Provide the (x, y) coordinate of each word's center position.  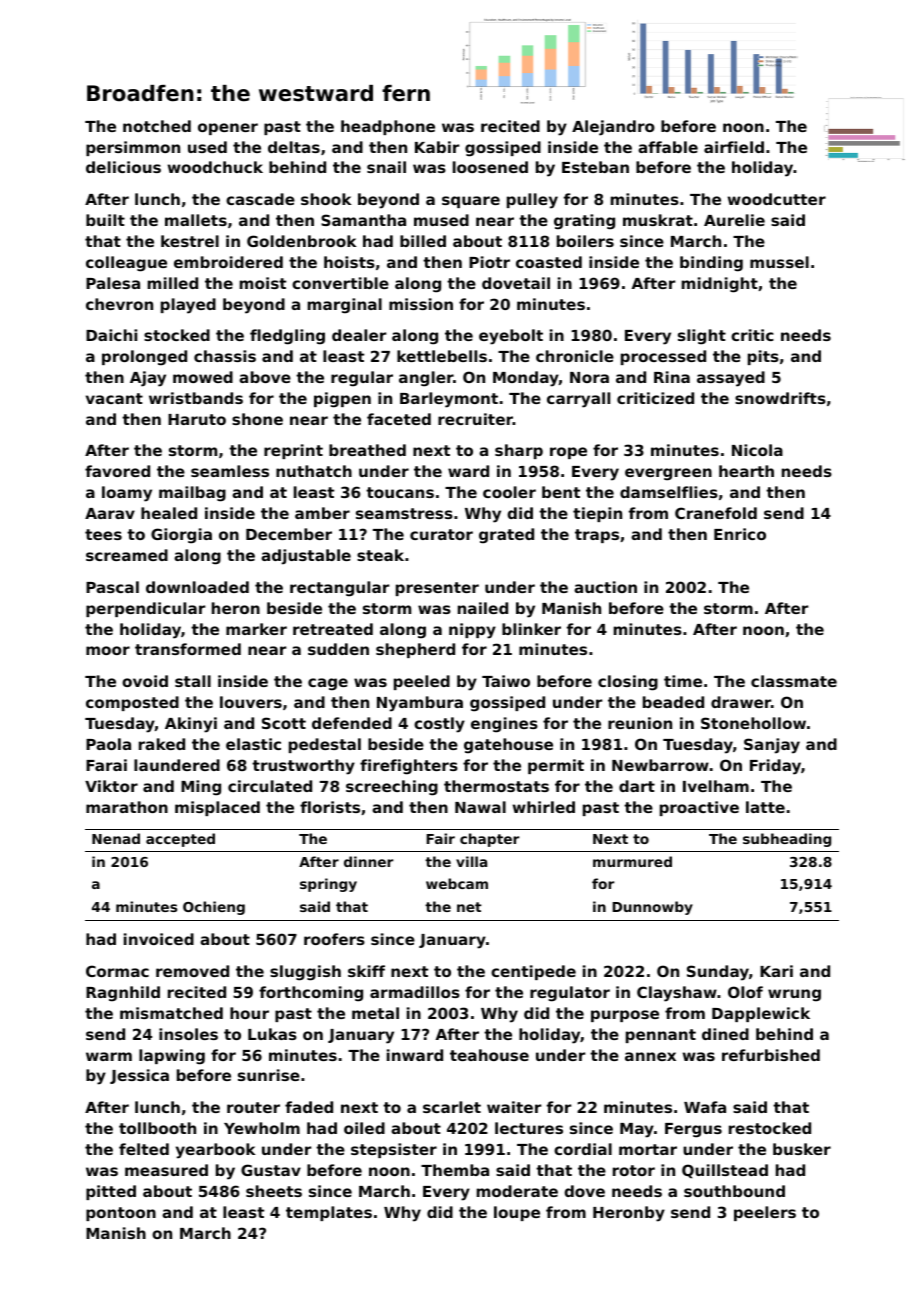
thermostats (496, 786)
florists (330, 807)
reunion (640, 723)
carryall (578, 400)
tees (103, 534)
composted (132, 703)
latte (765, 807)
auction (605, 587)
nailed (483, 608)
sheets (274, 1191)
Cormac (117, 971)
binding (711, 264)
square (471, 202)
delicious (123, 167)
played (188, 306)
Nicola (757, 450)
